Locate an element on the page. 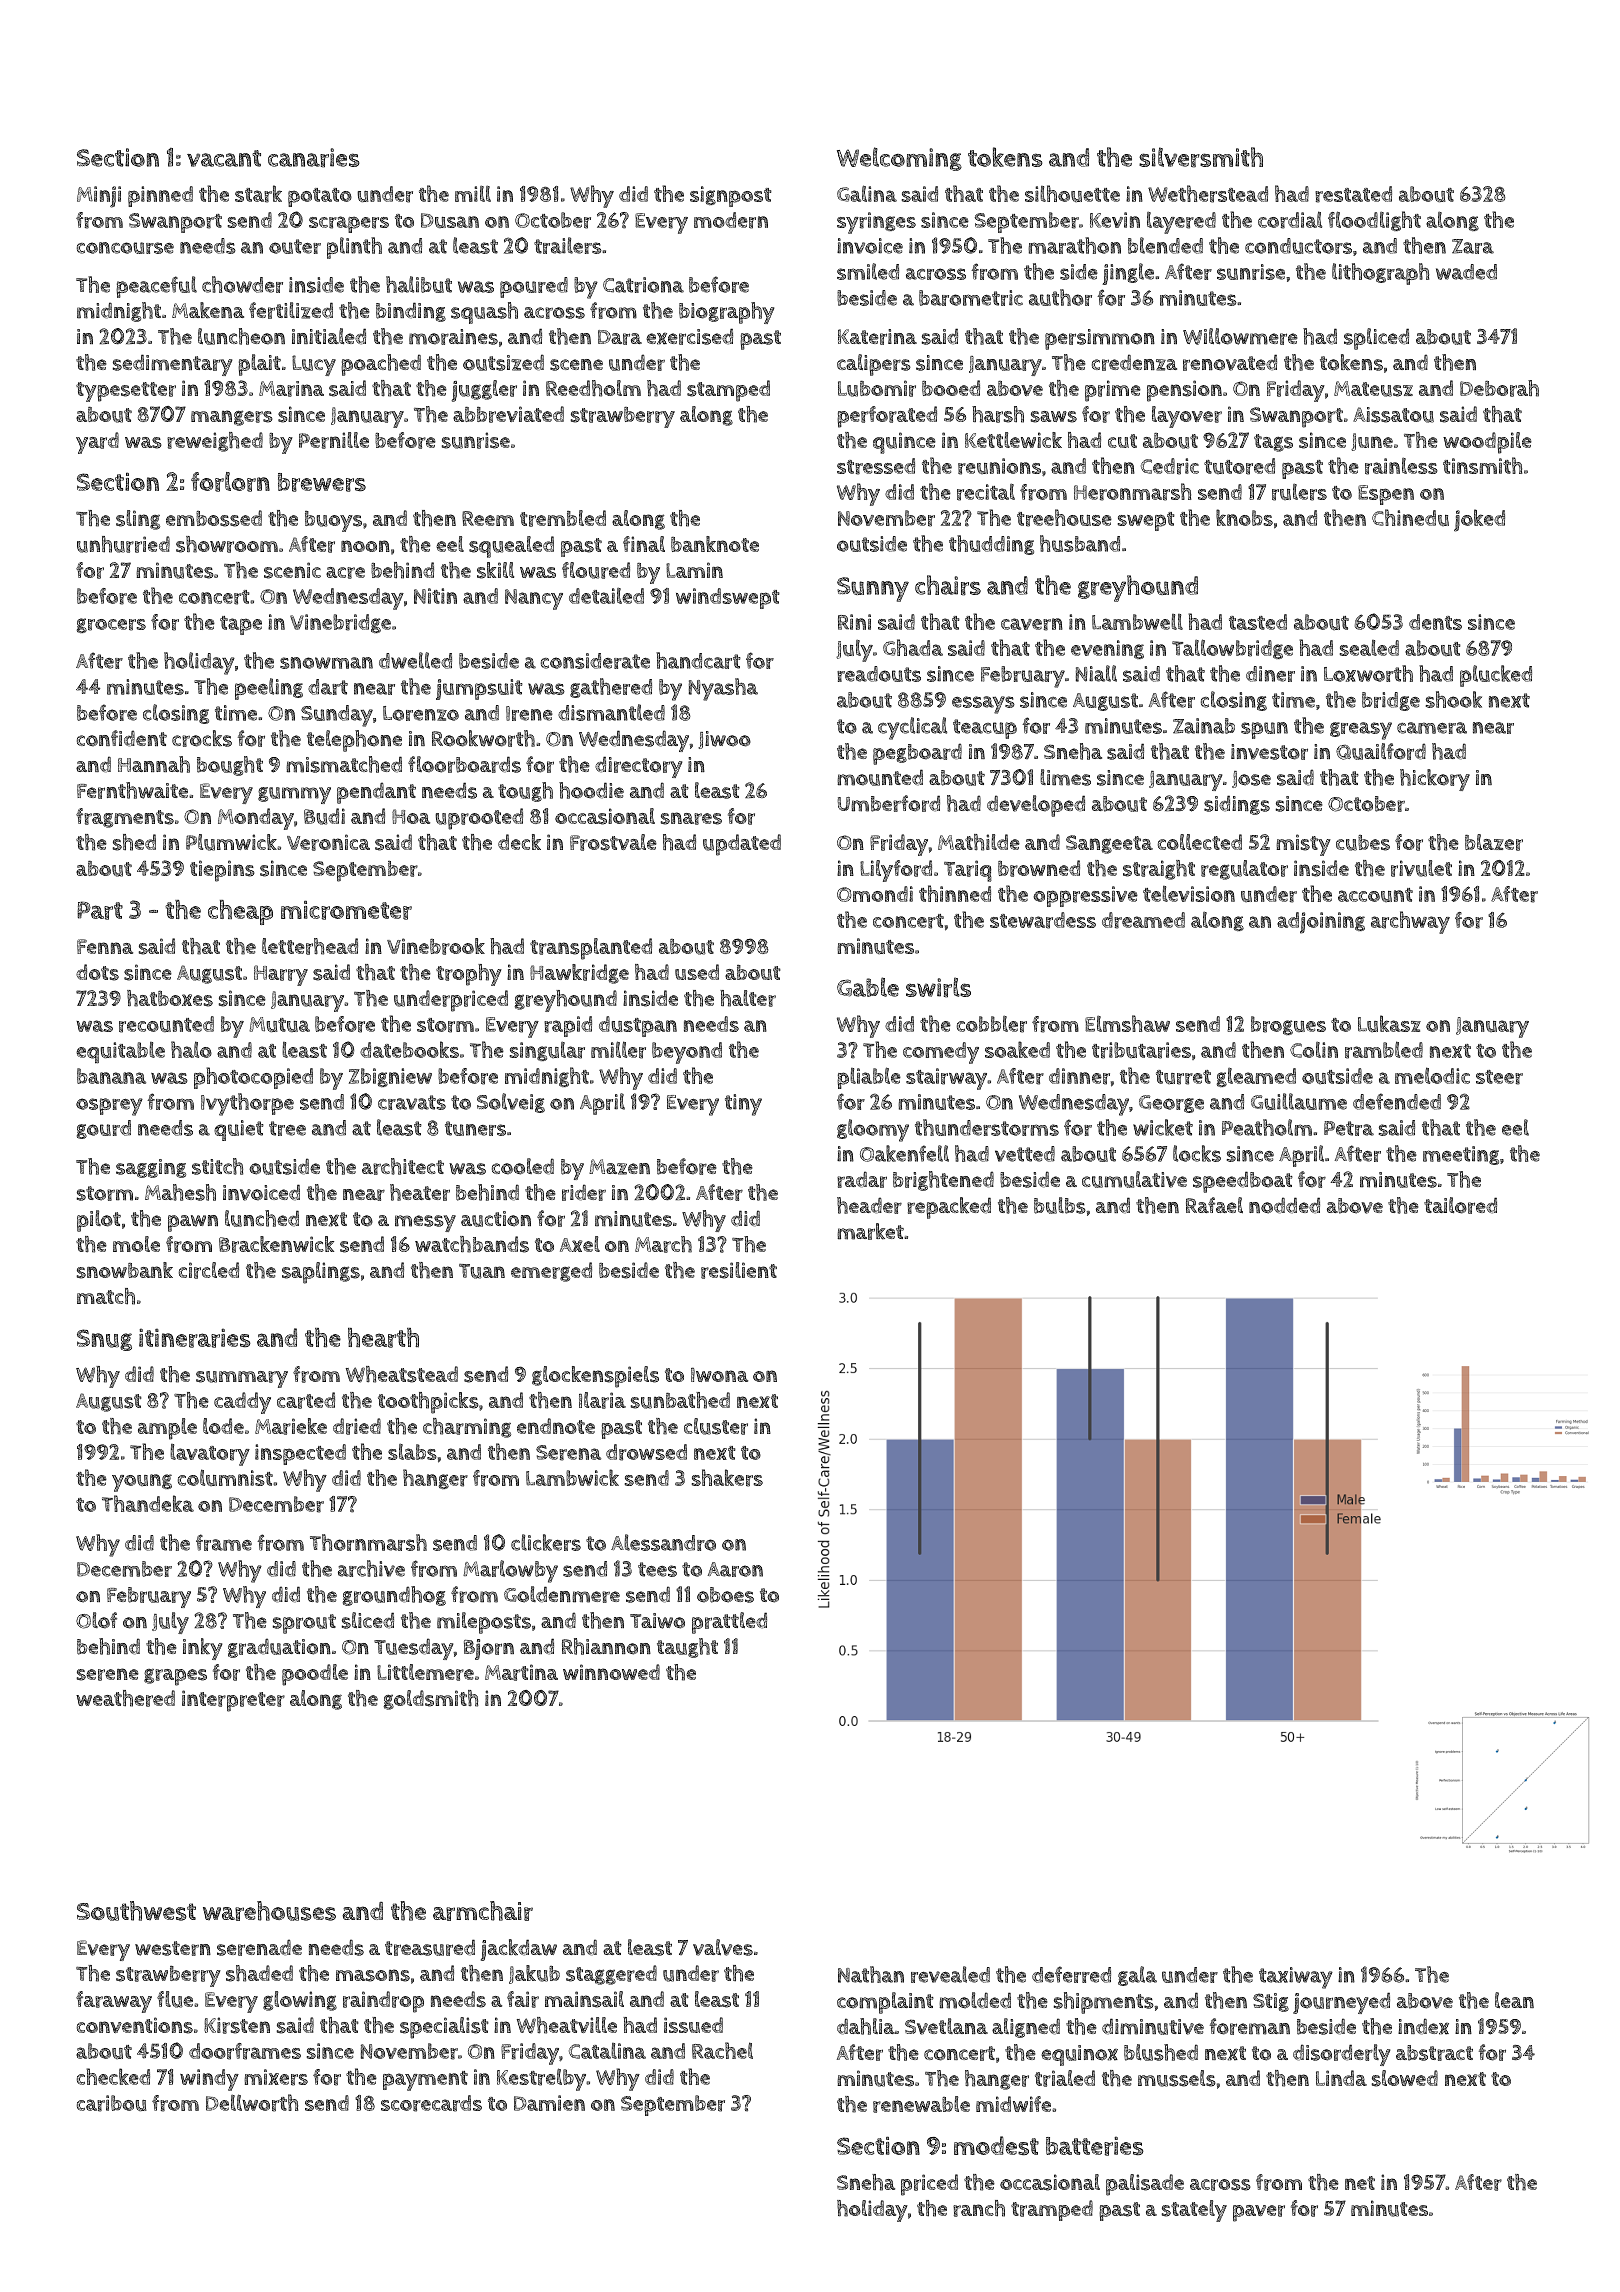 This page has height=2292, width=1620. hickory is located at coordinates (1435, 780).
